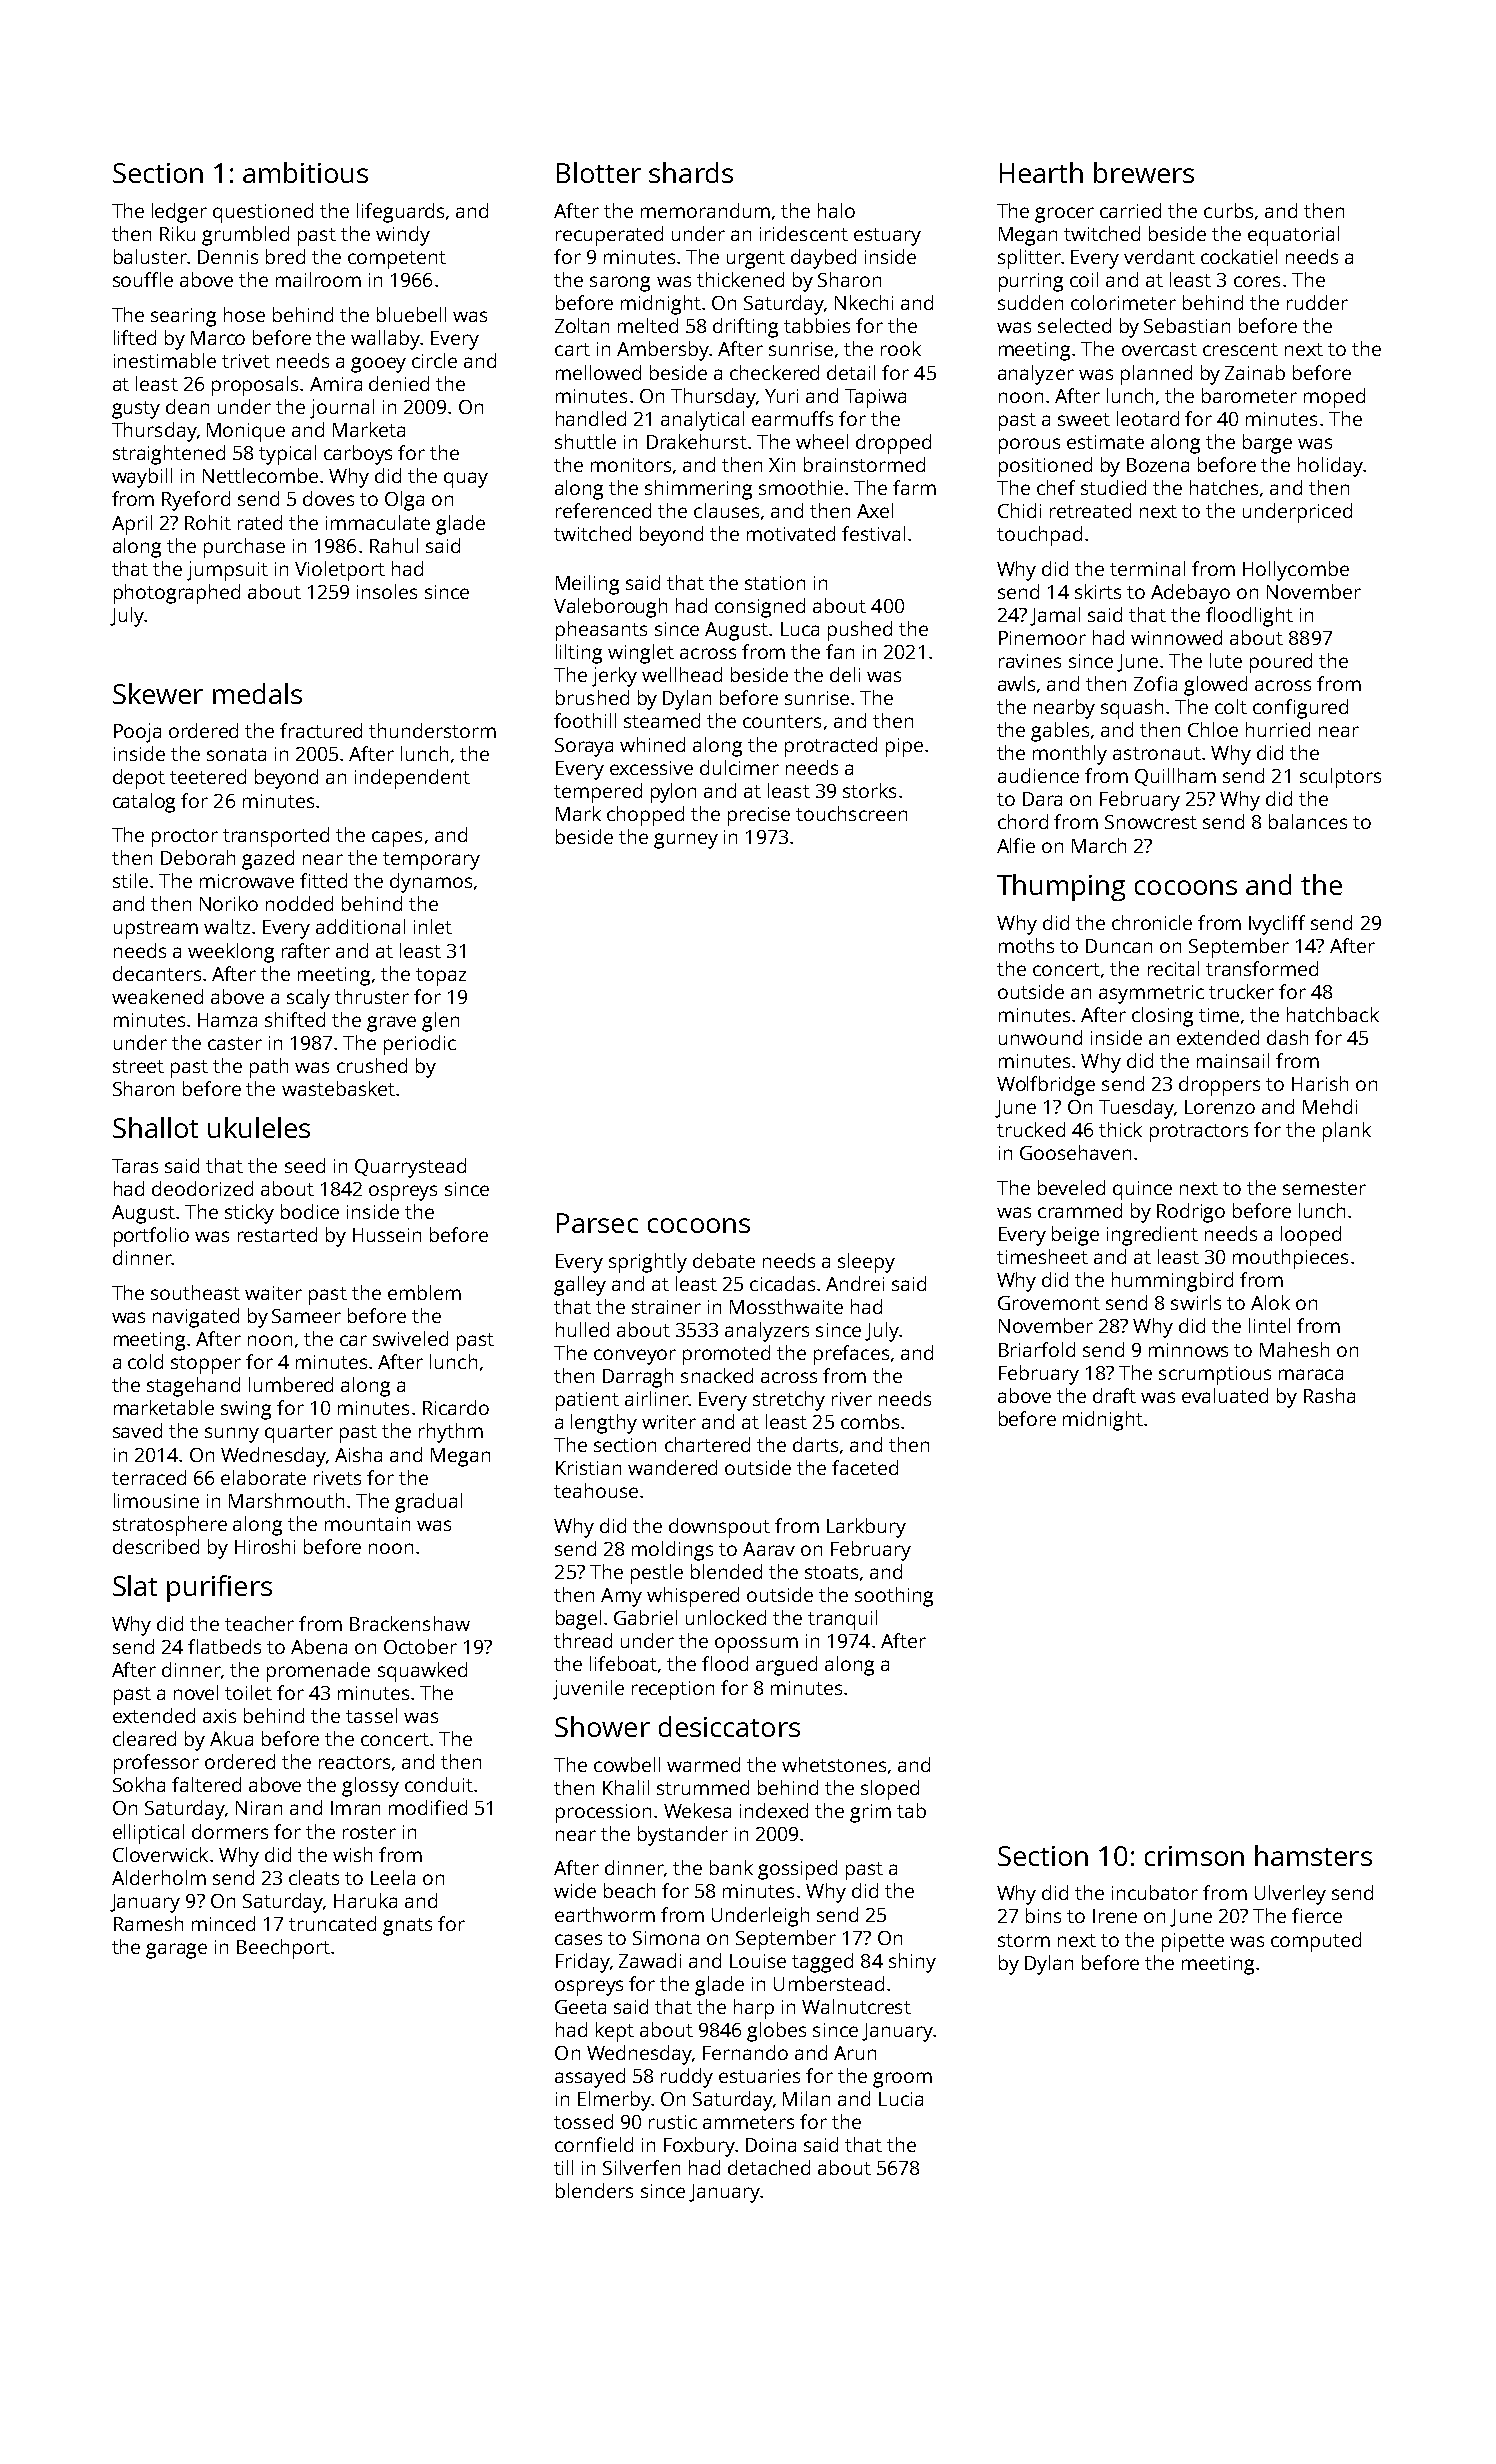 This screenshot has height=2464, width=1496. Describe the element at coordinates (1277, 925) in the screenshot. I see `Ivycliff` at that location.
